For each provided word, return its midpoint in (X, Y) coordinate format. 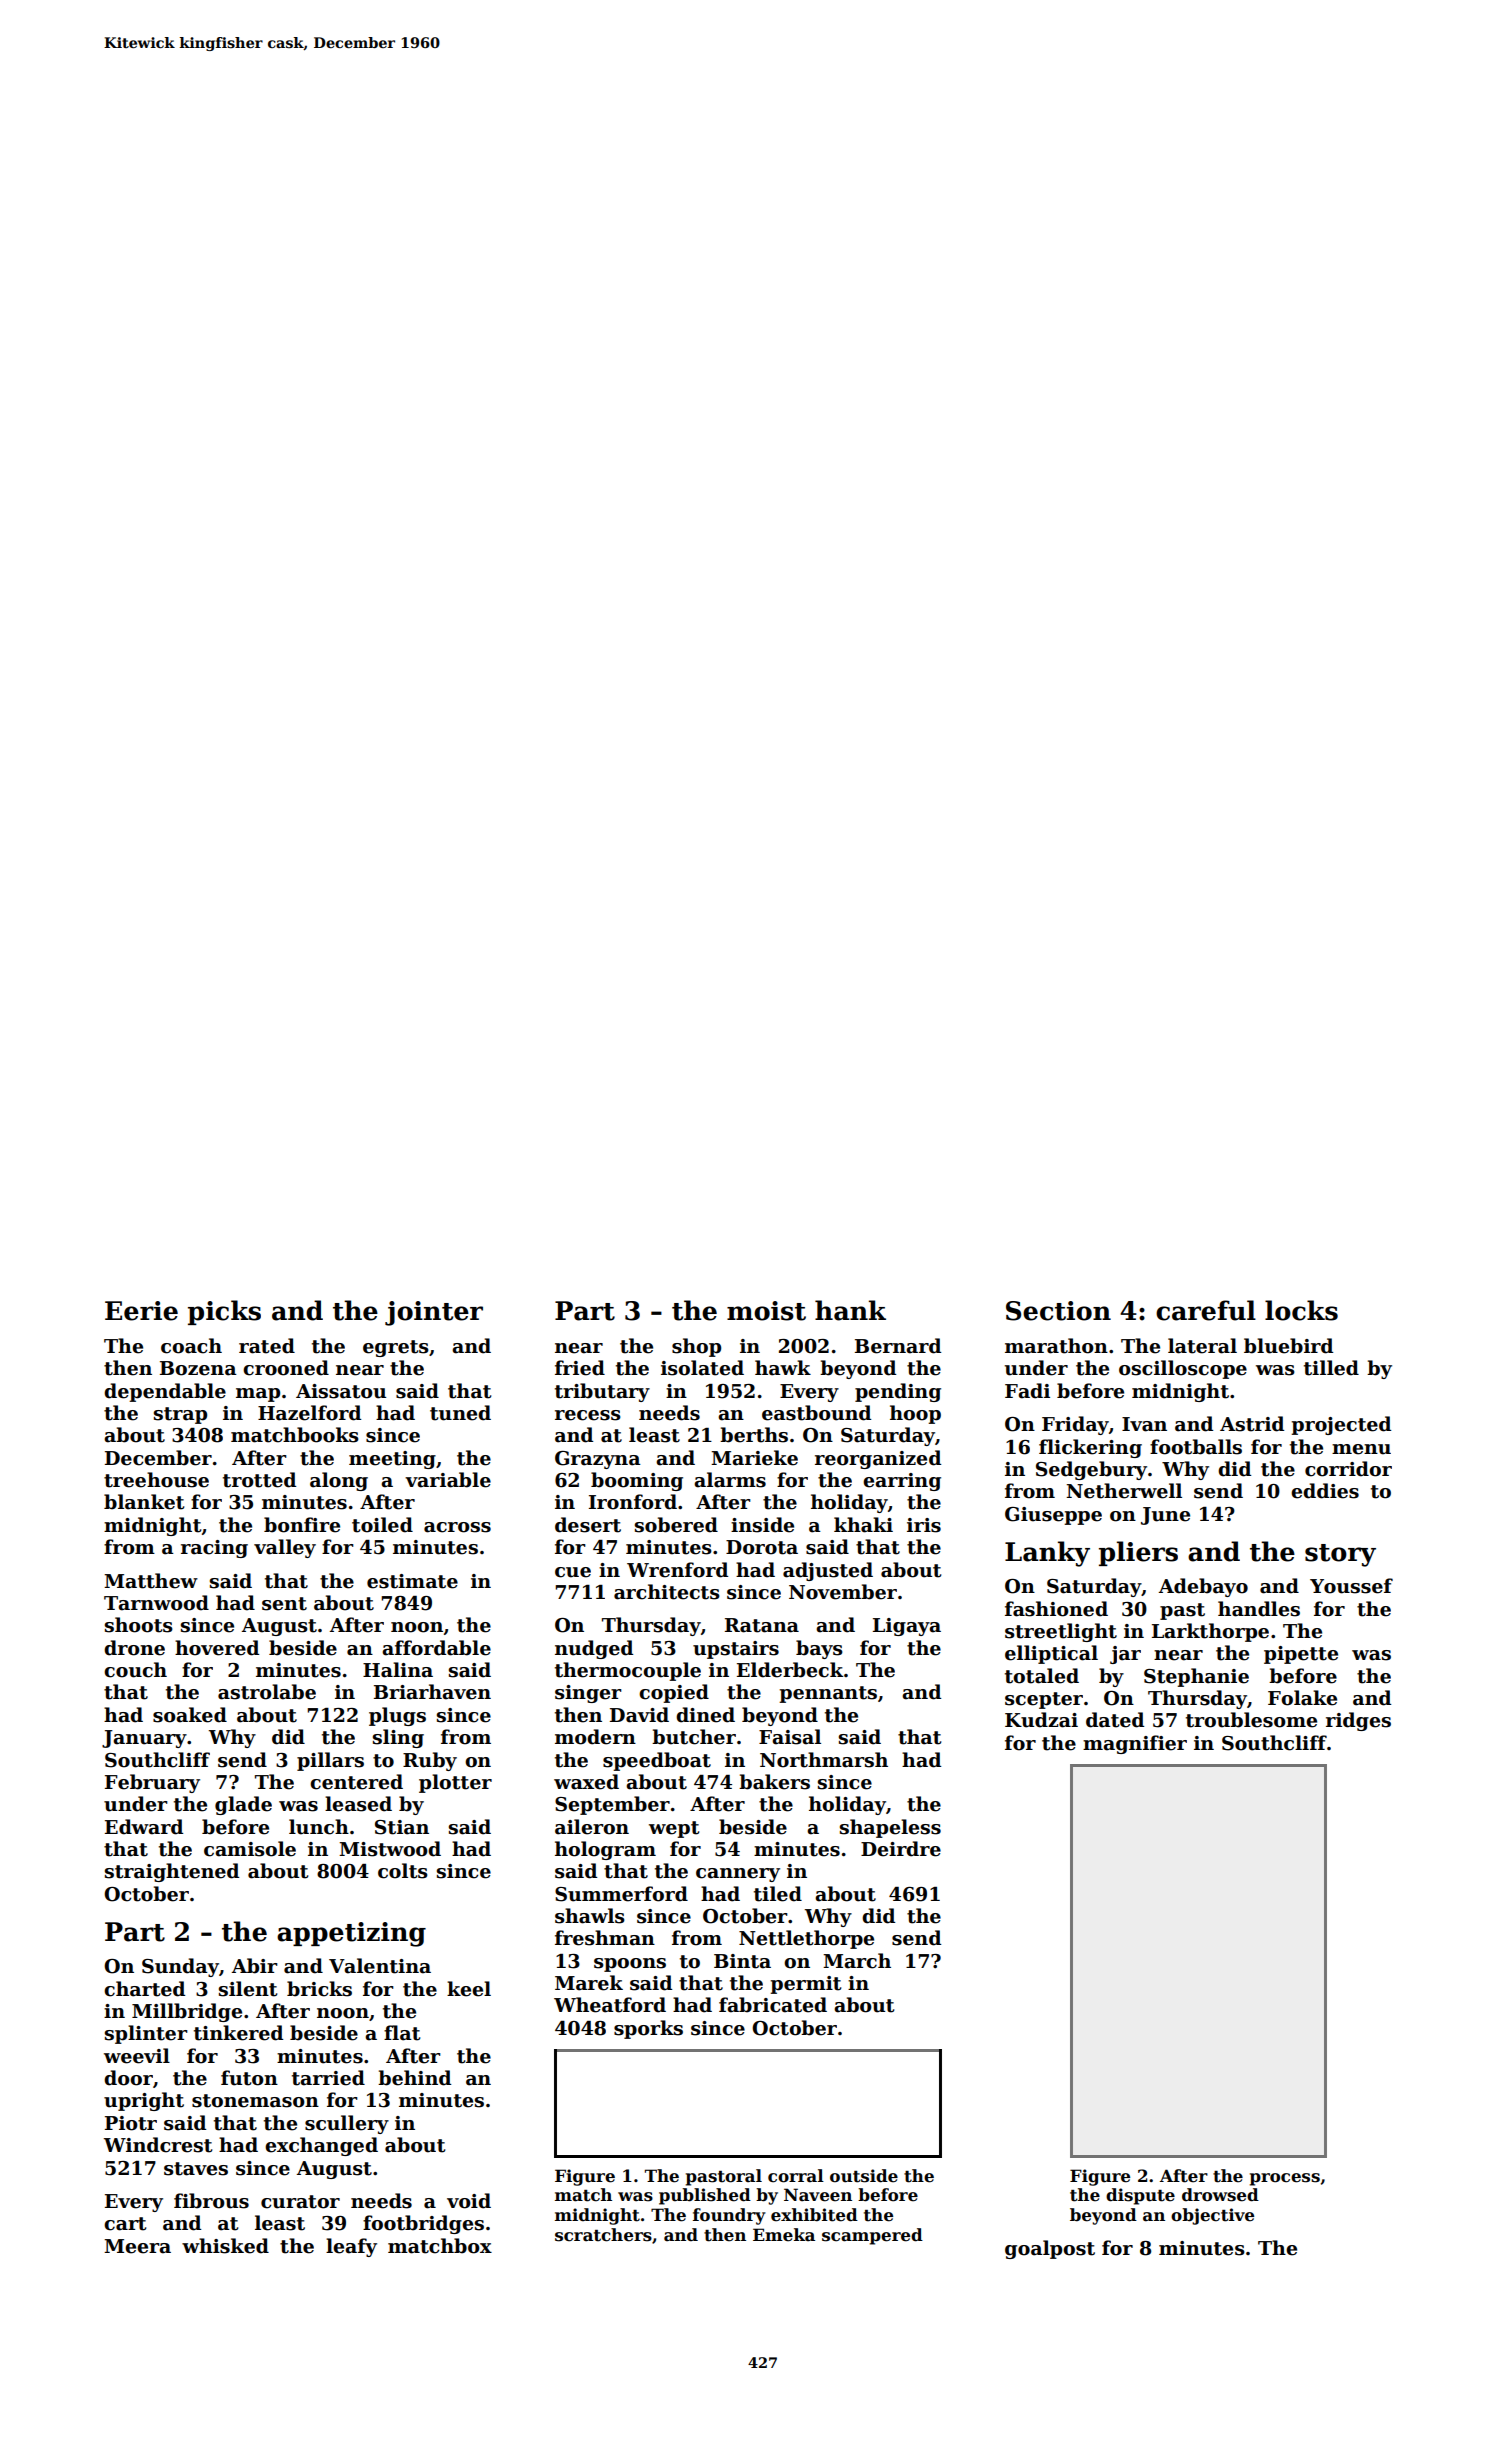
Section (1058, 1311)
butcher (694, 1737)
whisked (225, 2246)
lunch (319, 1827)
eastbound (816, 1413)
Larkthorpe (1210, 1632)
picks (224, 1312)
